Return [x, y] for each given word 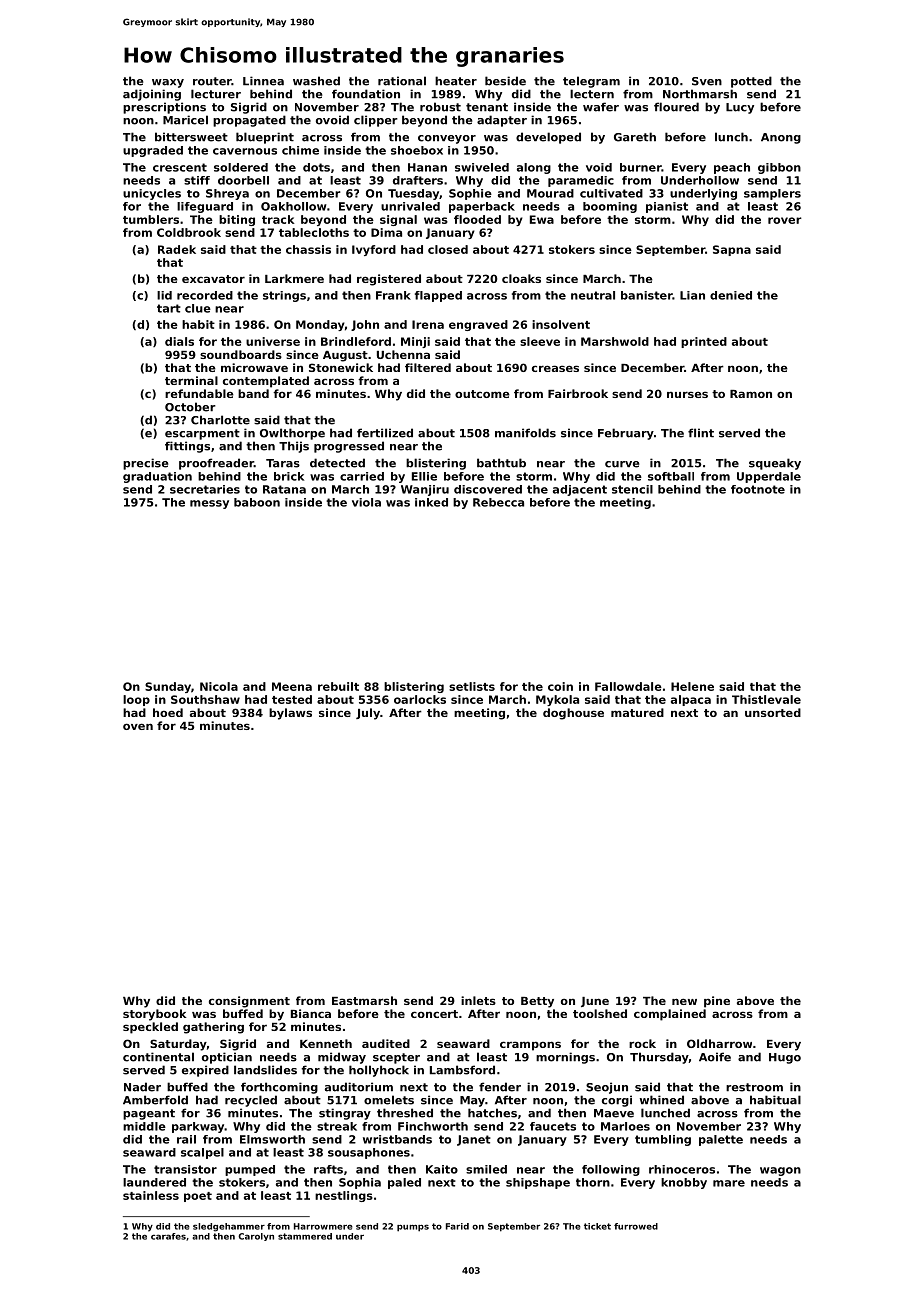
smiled [486, 1169]
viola [366, 502]
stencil [632, 489]
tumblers [151, 219]
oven [138, 726]
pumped [250, 1170]
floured [676, 107]
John [365, 325]
